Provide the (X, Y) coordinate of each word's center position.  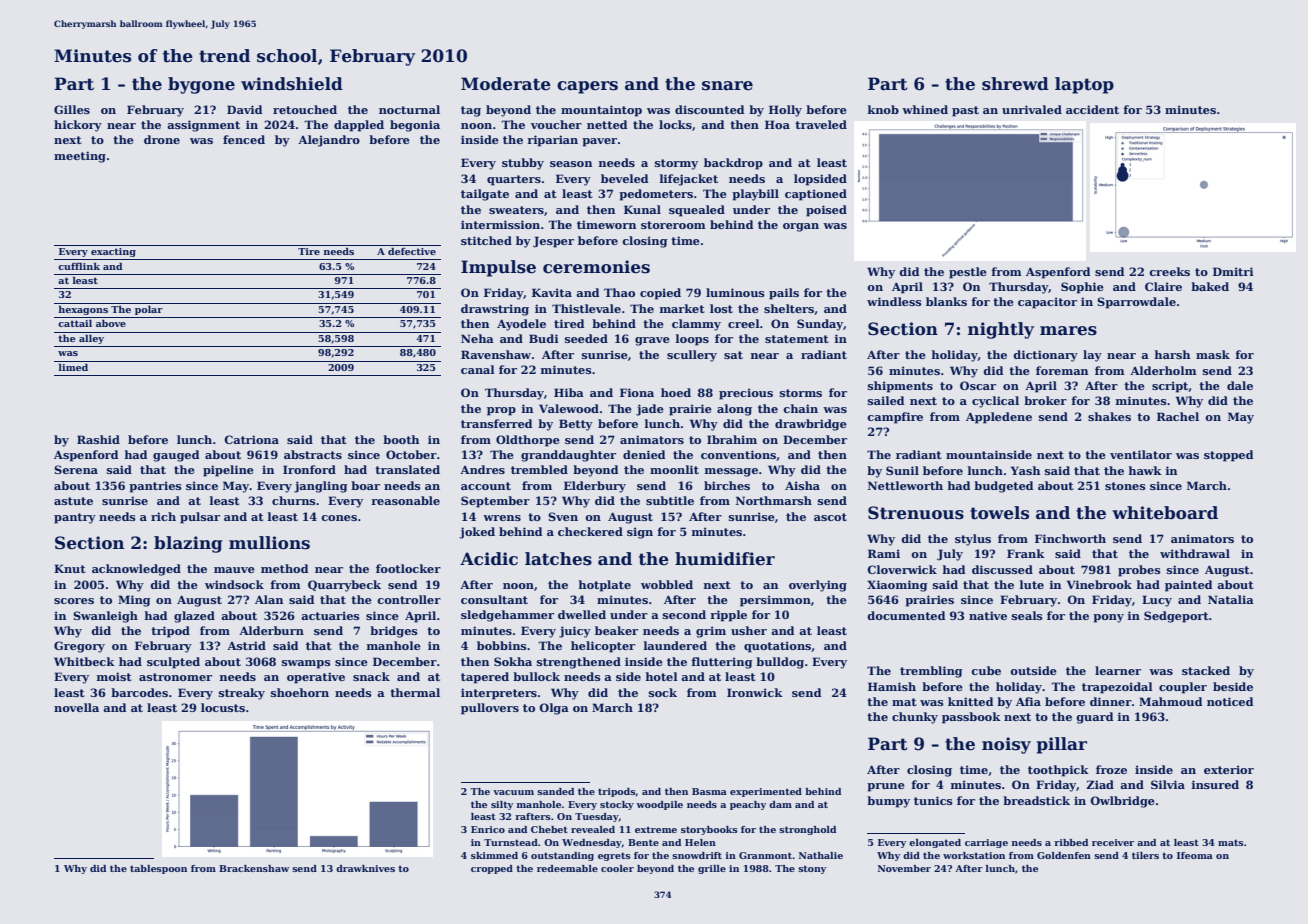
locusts (223, 707)
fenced (244, 139)
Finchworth (1070, 538)
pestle (968, 273)
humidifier (725, 559)
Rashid (98, 439)
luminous (735, 292)
